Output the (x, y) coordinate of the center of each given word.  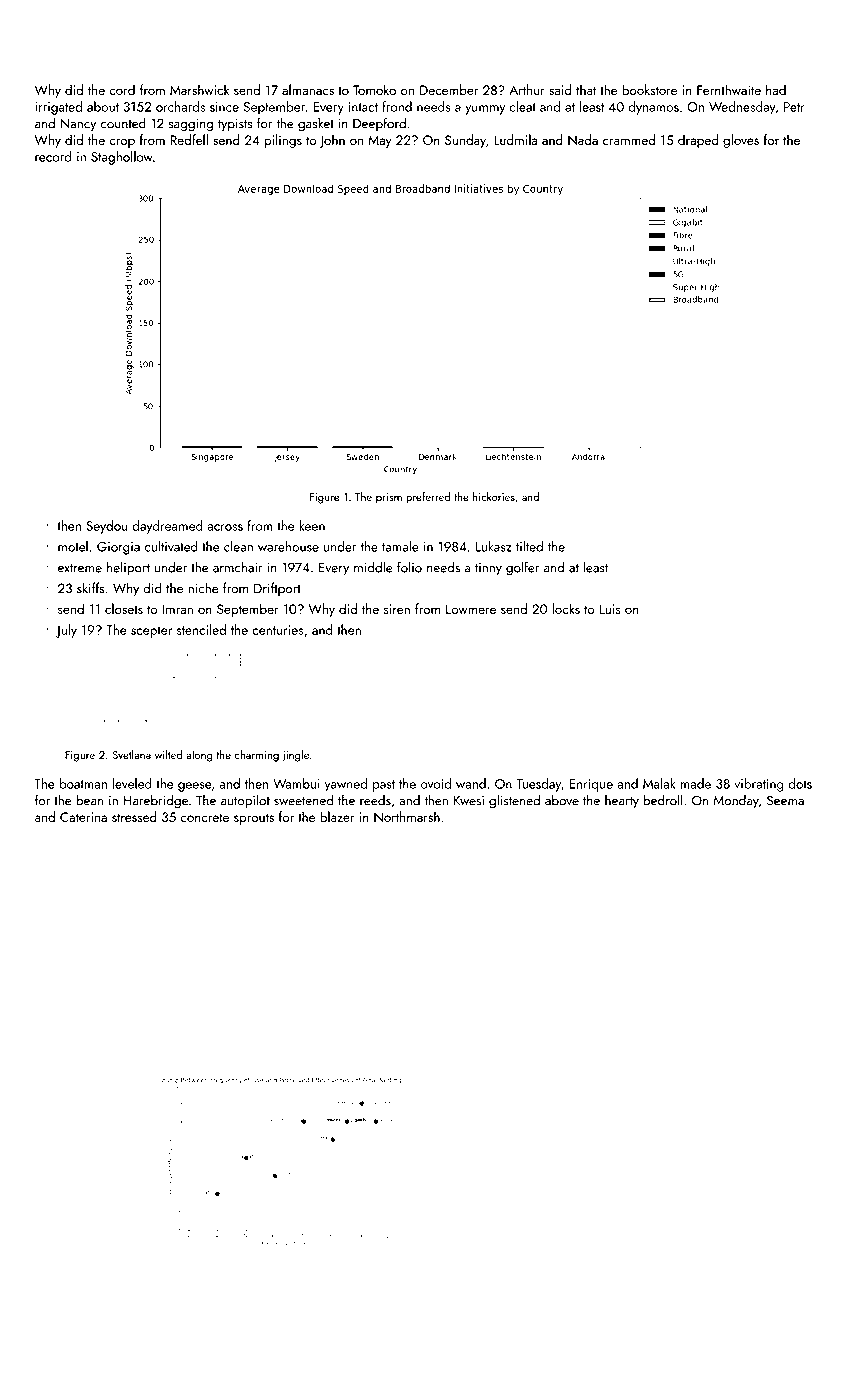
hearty (622, 801)
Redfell (189, 139)
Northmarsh (407, 816)
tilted (529, 546)
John (332, 141)
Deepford (379, 124)
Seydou (107, 527)
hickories (494, 496)
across (225, 527)
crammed (629, 139)
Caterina (83, 817)
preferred (428, 497)
